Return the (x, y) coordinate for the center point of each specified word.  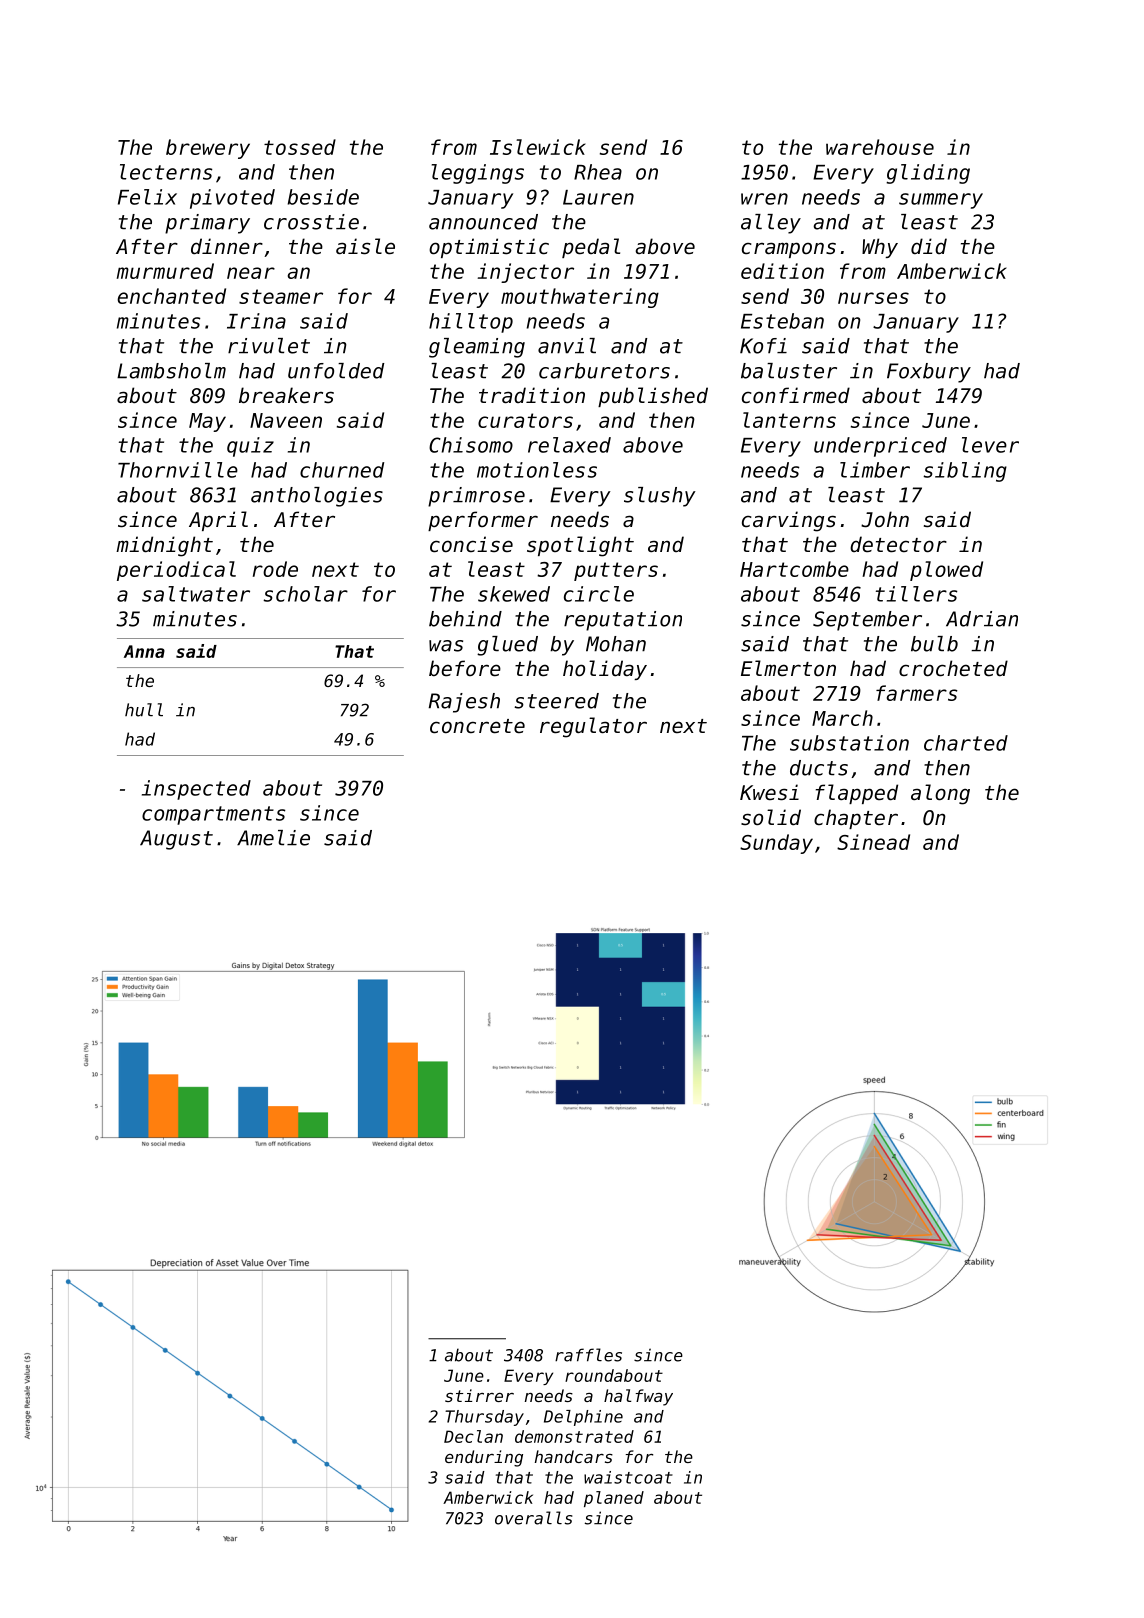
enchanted (171, 296)
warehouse (880, 147)
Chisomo (471, 445)
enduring (484, 1458)
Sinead (873, 842)
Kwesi (769, 792)
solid (771, 817)
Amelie (273, 838)
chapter (856, 819)
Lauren (598, 197)
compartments (213, 815)
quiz (250, 447)
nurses (873, 298)
